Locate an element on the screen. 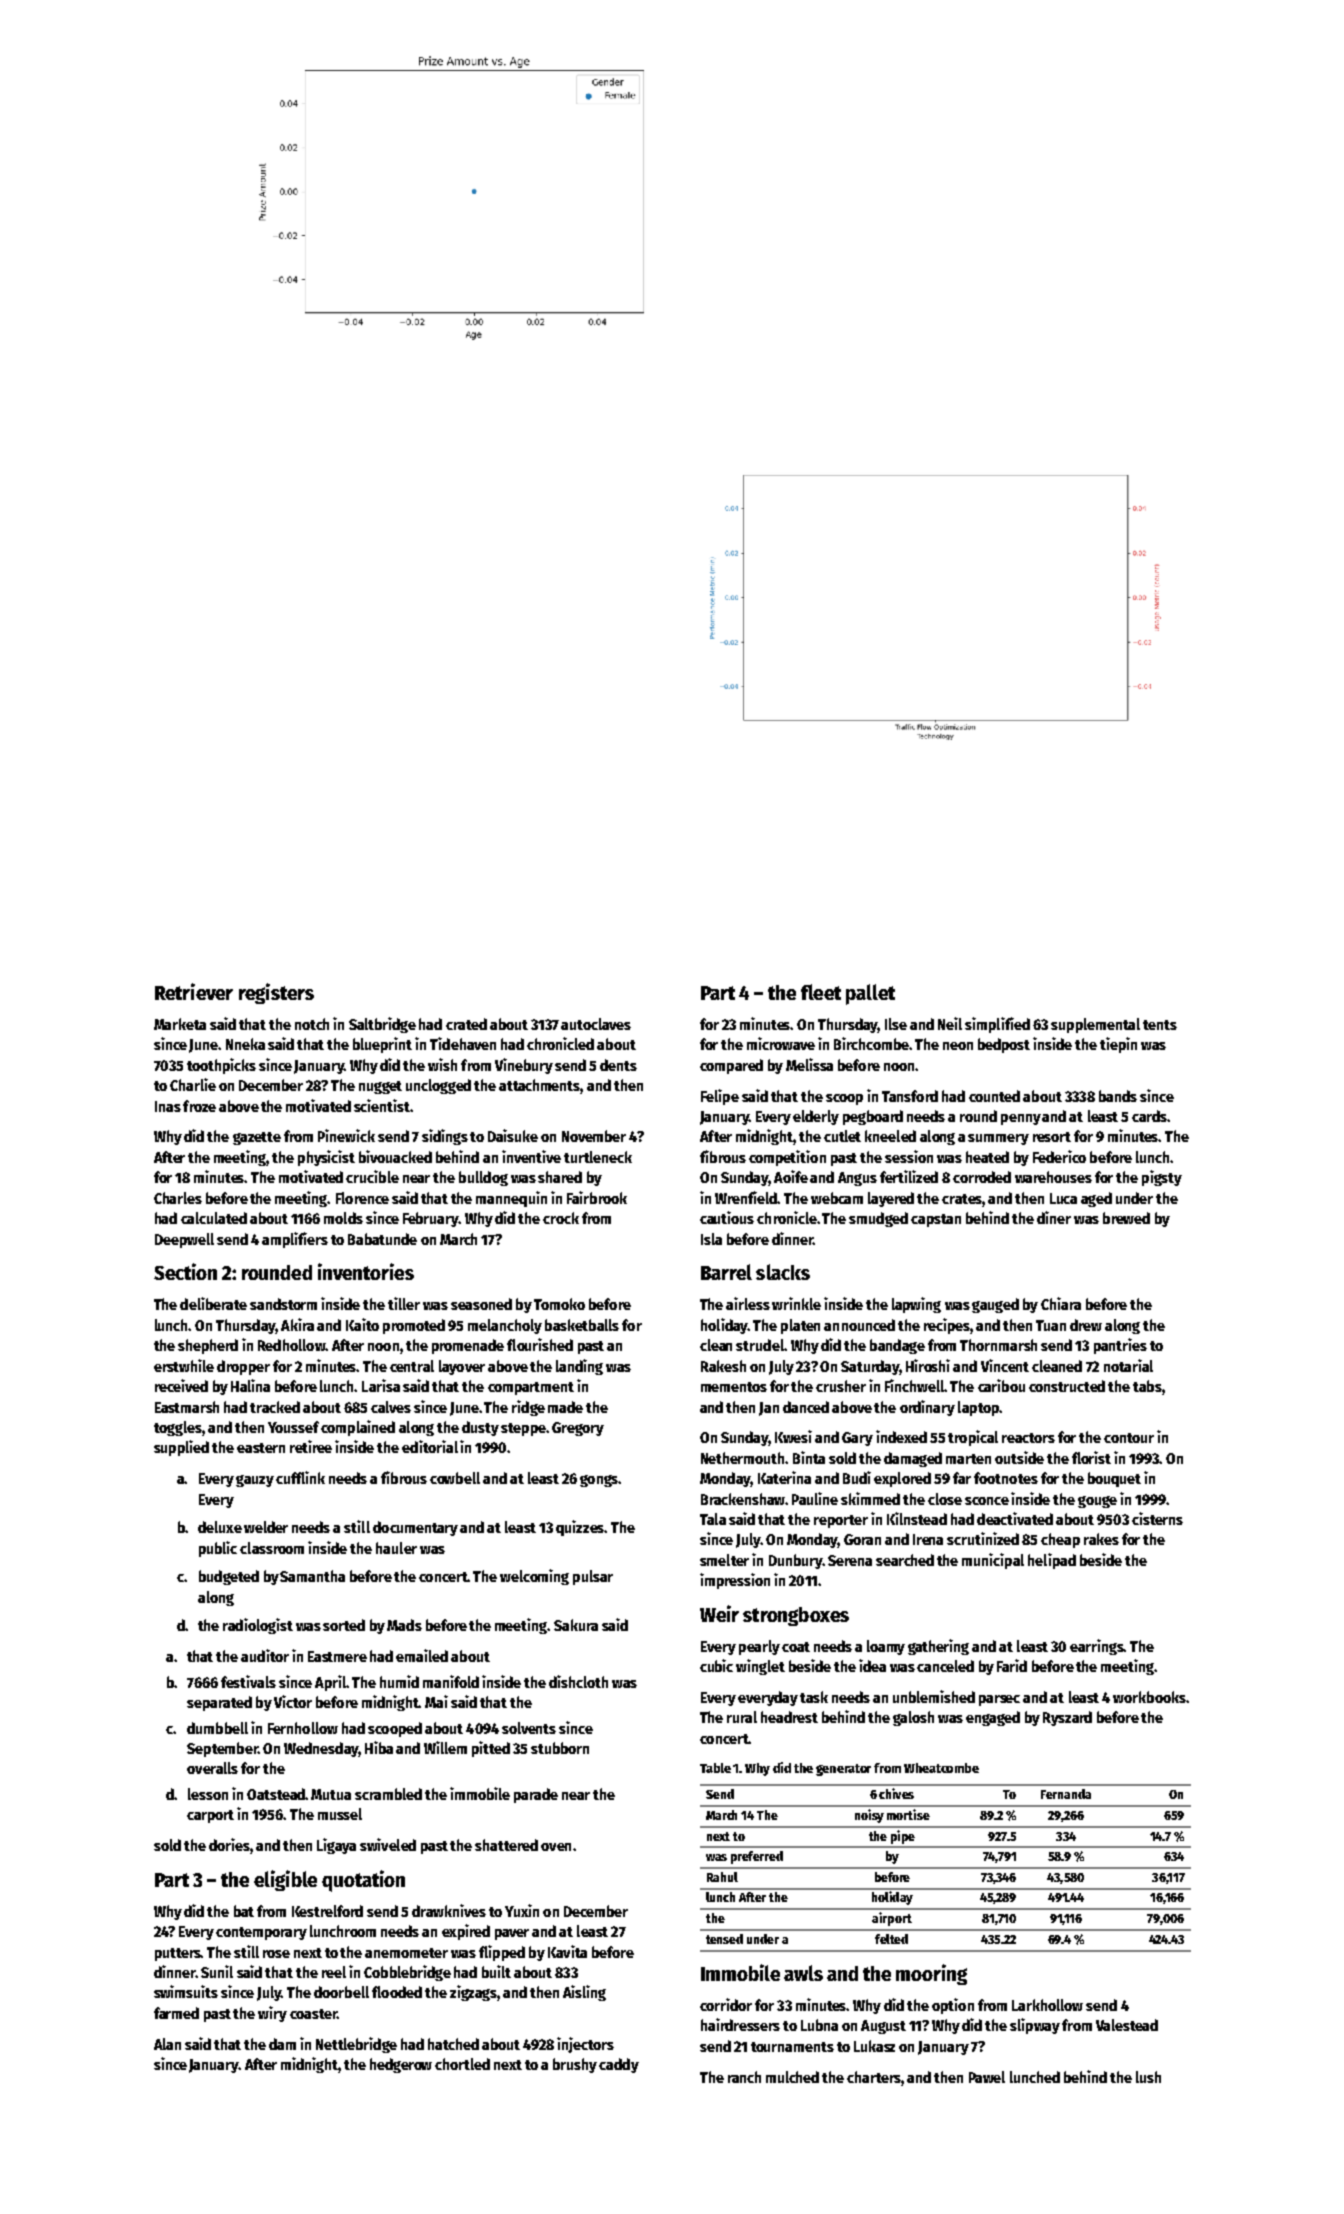 This screenshot has height=2214, width=1344. Ryszard is located at coordinates (1067, 1718).
